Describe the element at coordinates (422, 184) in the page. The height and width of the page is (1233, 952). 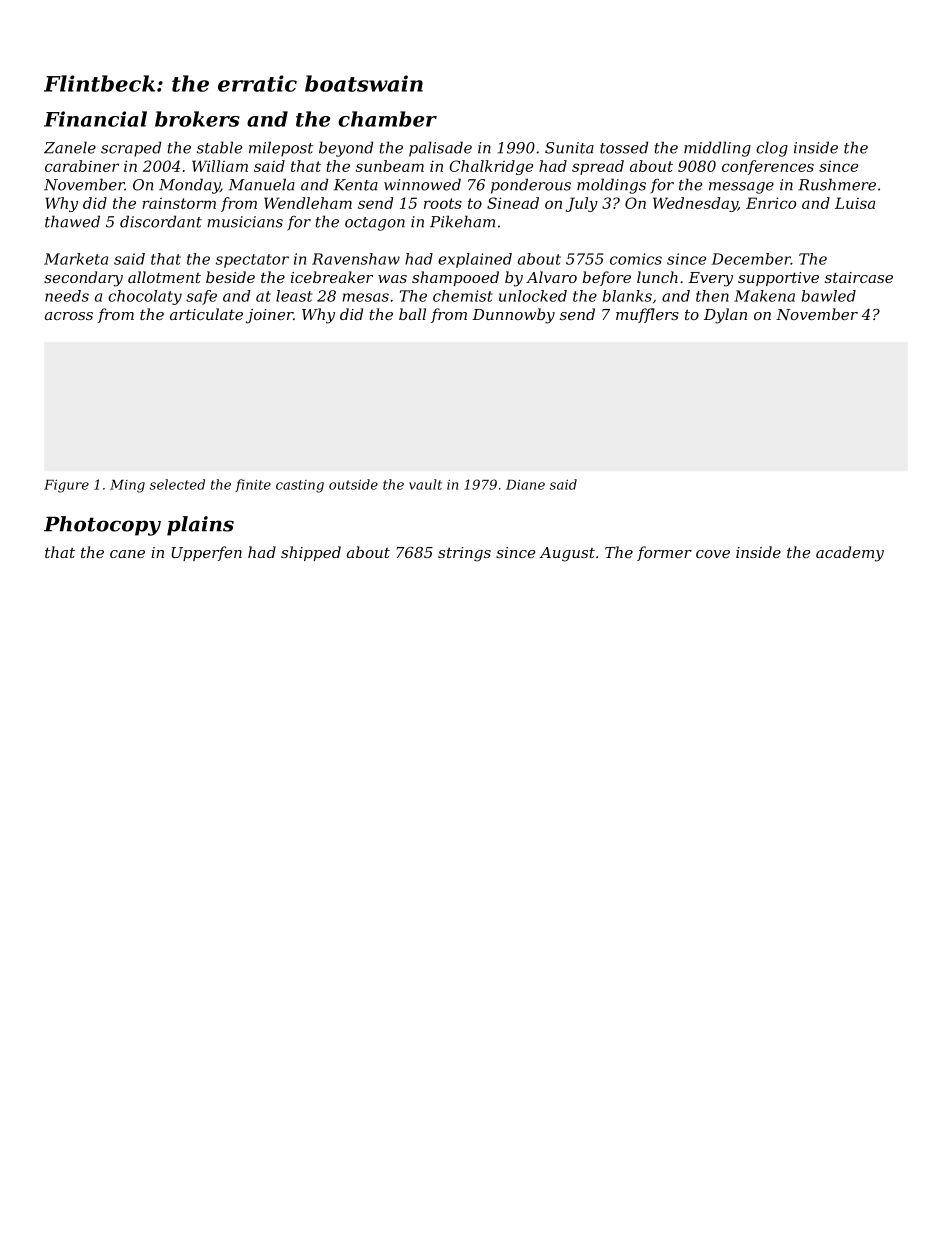
I see `winnowed` at that location.
